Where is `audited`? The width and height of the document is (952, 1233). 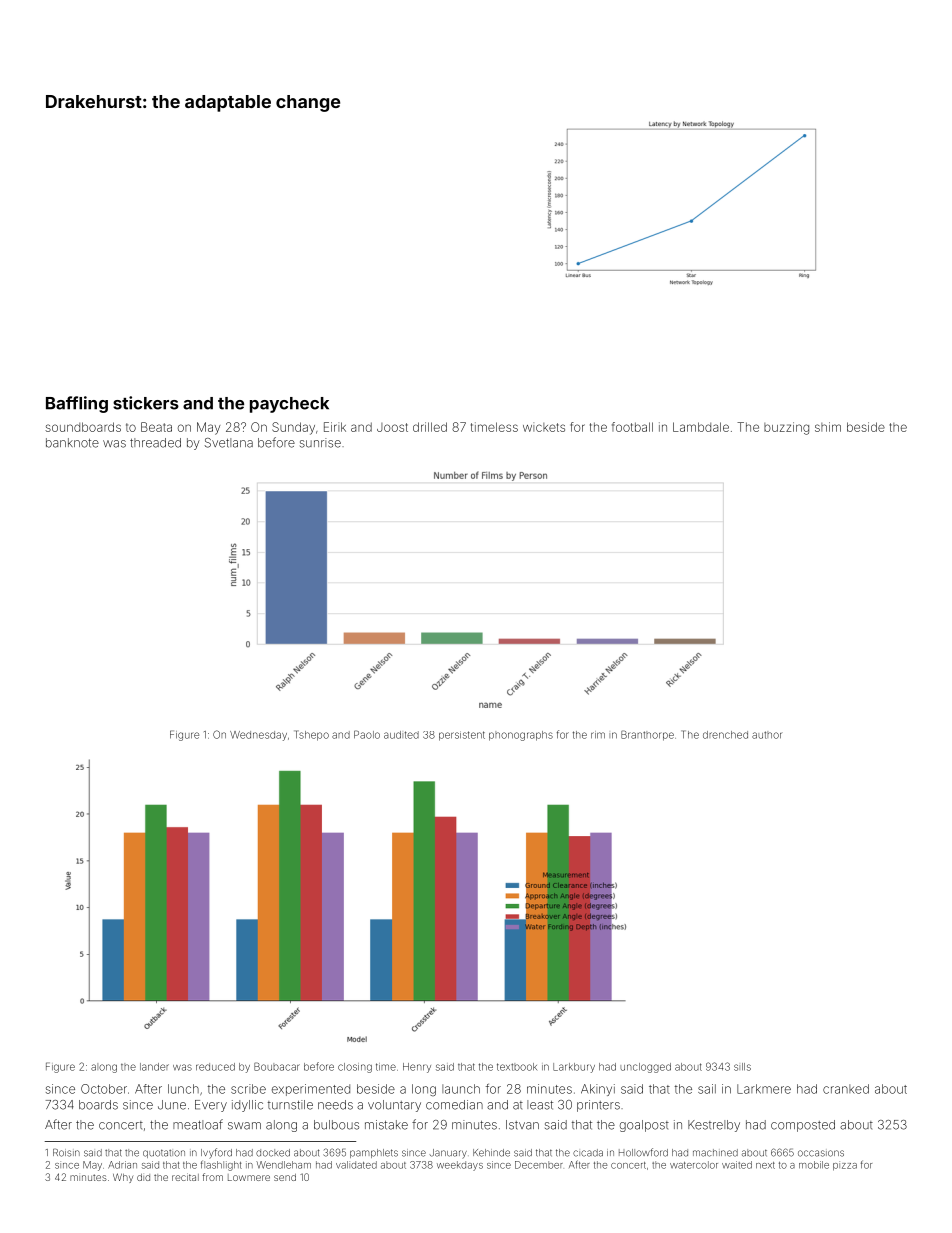
audited is located at coordinates (401, 735).
